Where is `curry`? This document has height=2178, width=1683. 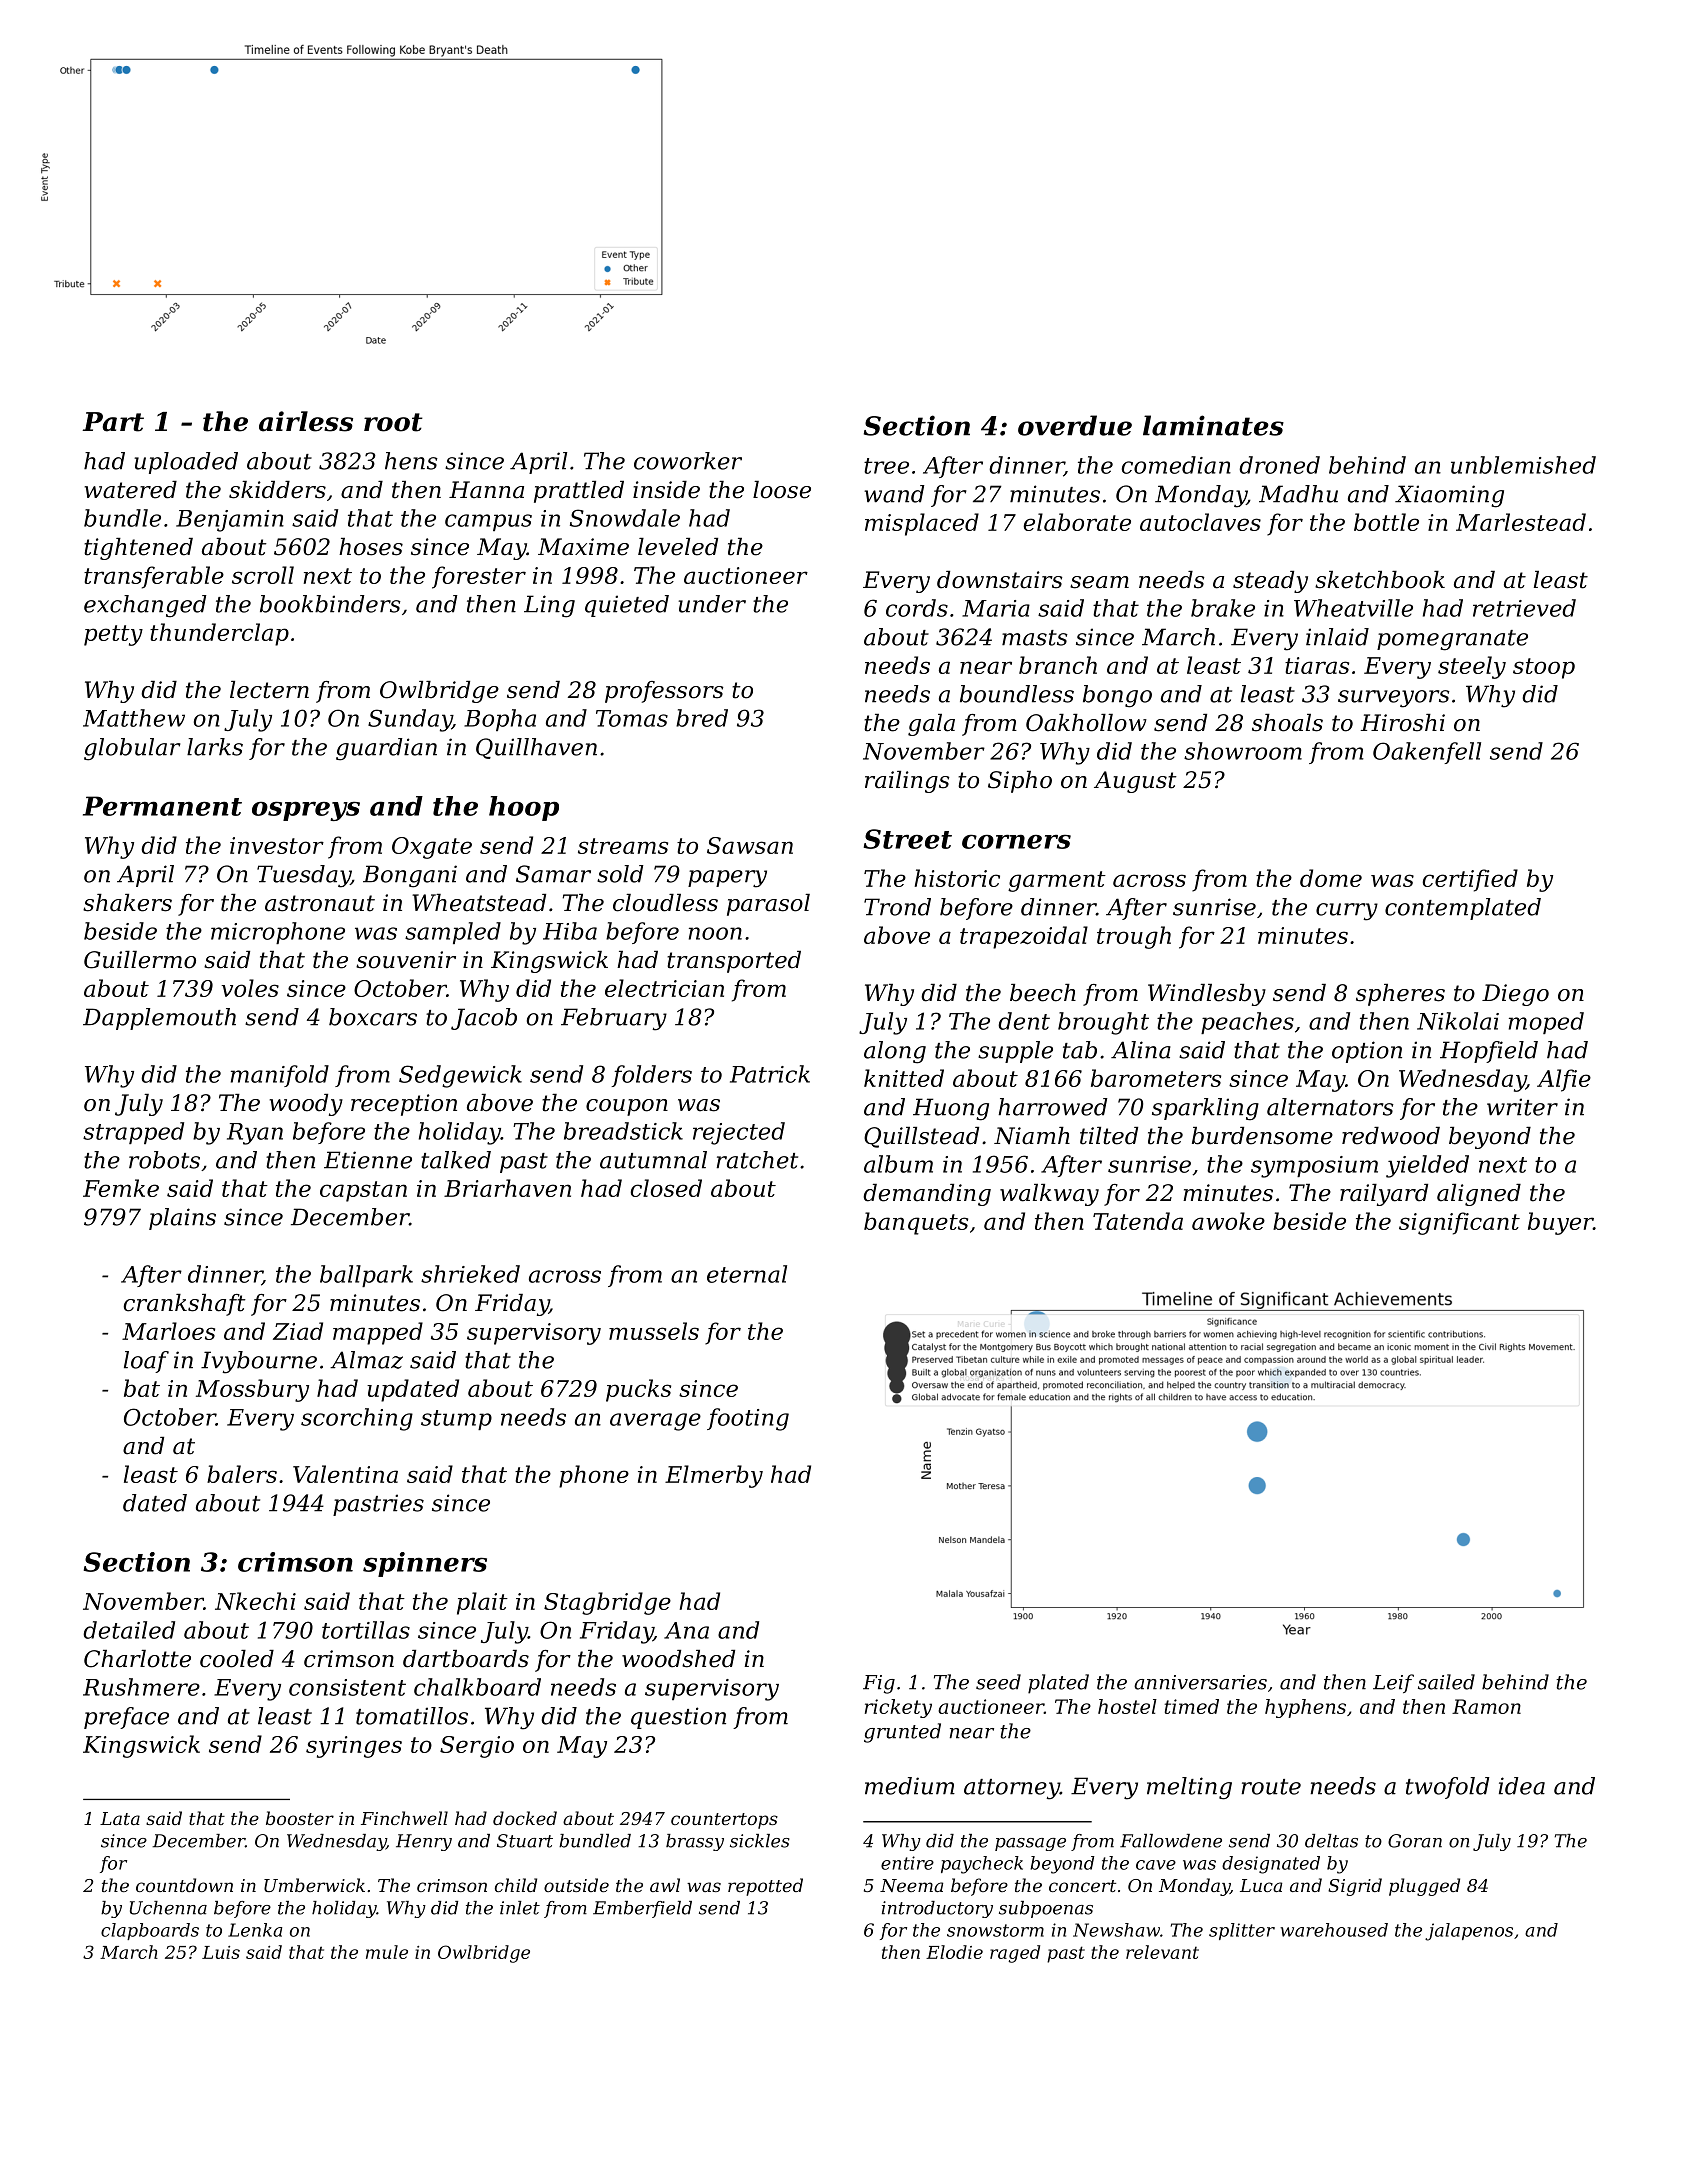
curry is located at coordinates (1347, 912).
